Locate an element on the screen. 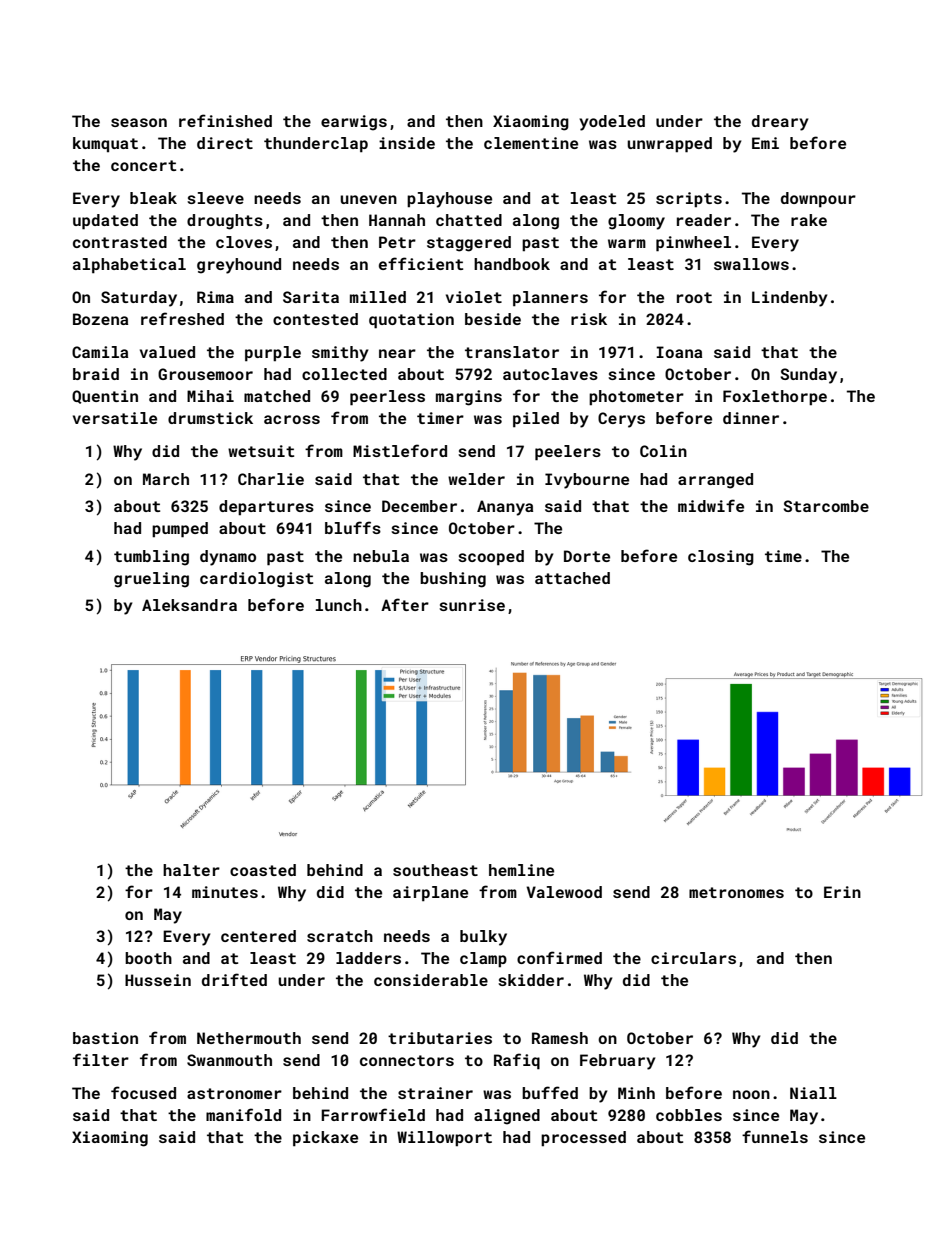  southeast is located at coordinates (435, 870).
